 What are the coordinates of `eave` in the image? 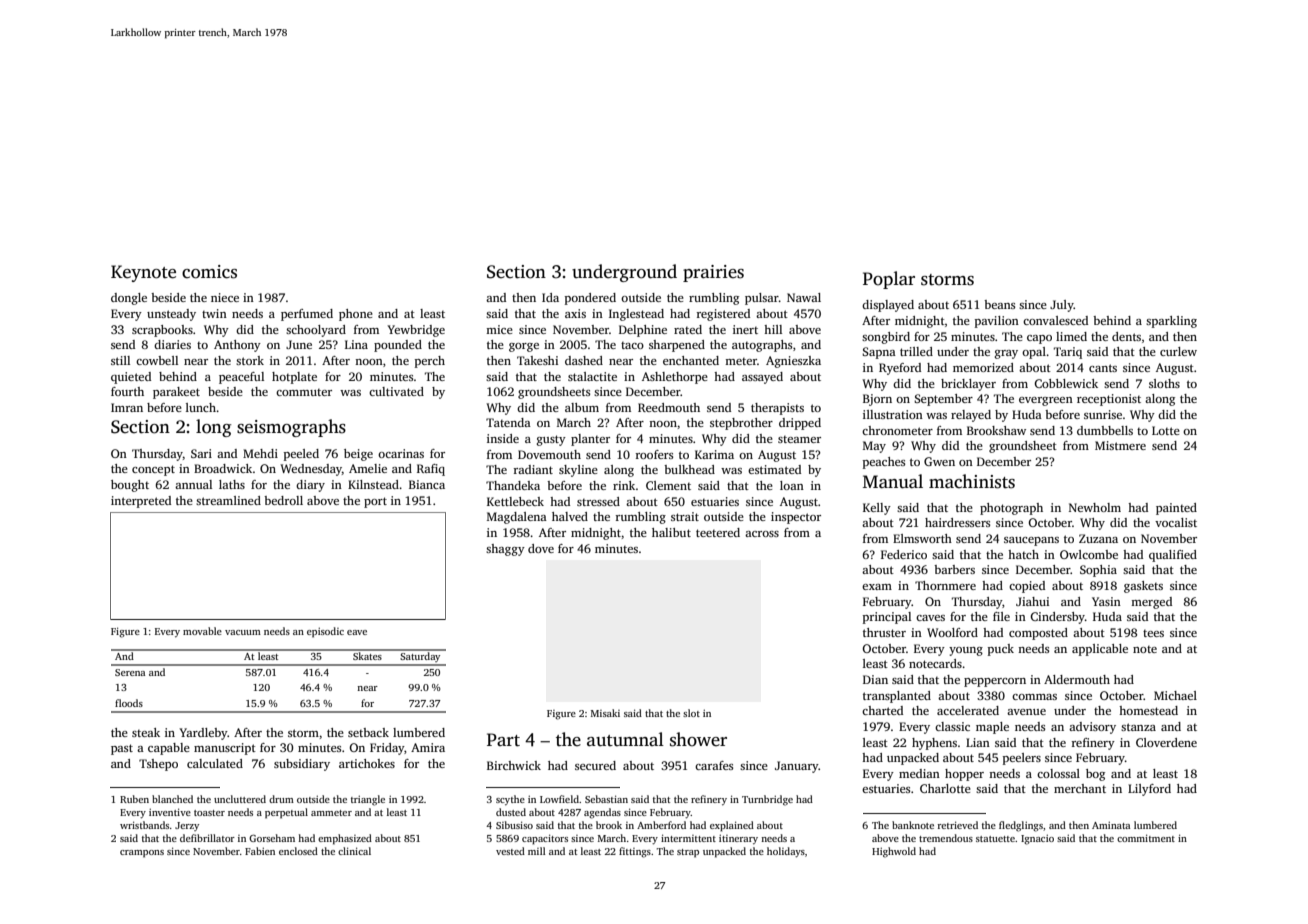 It's located at (357, 632).
